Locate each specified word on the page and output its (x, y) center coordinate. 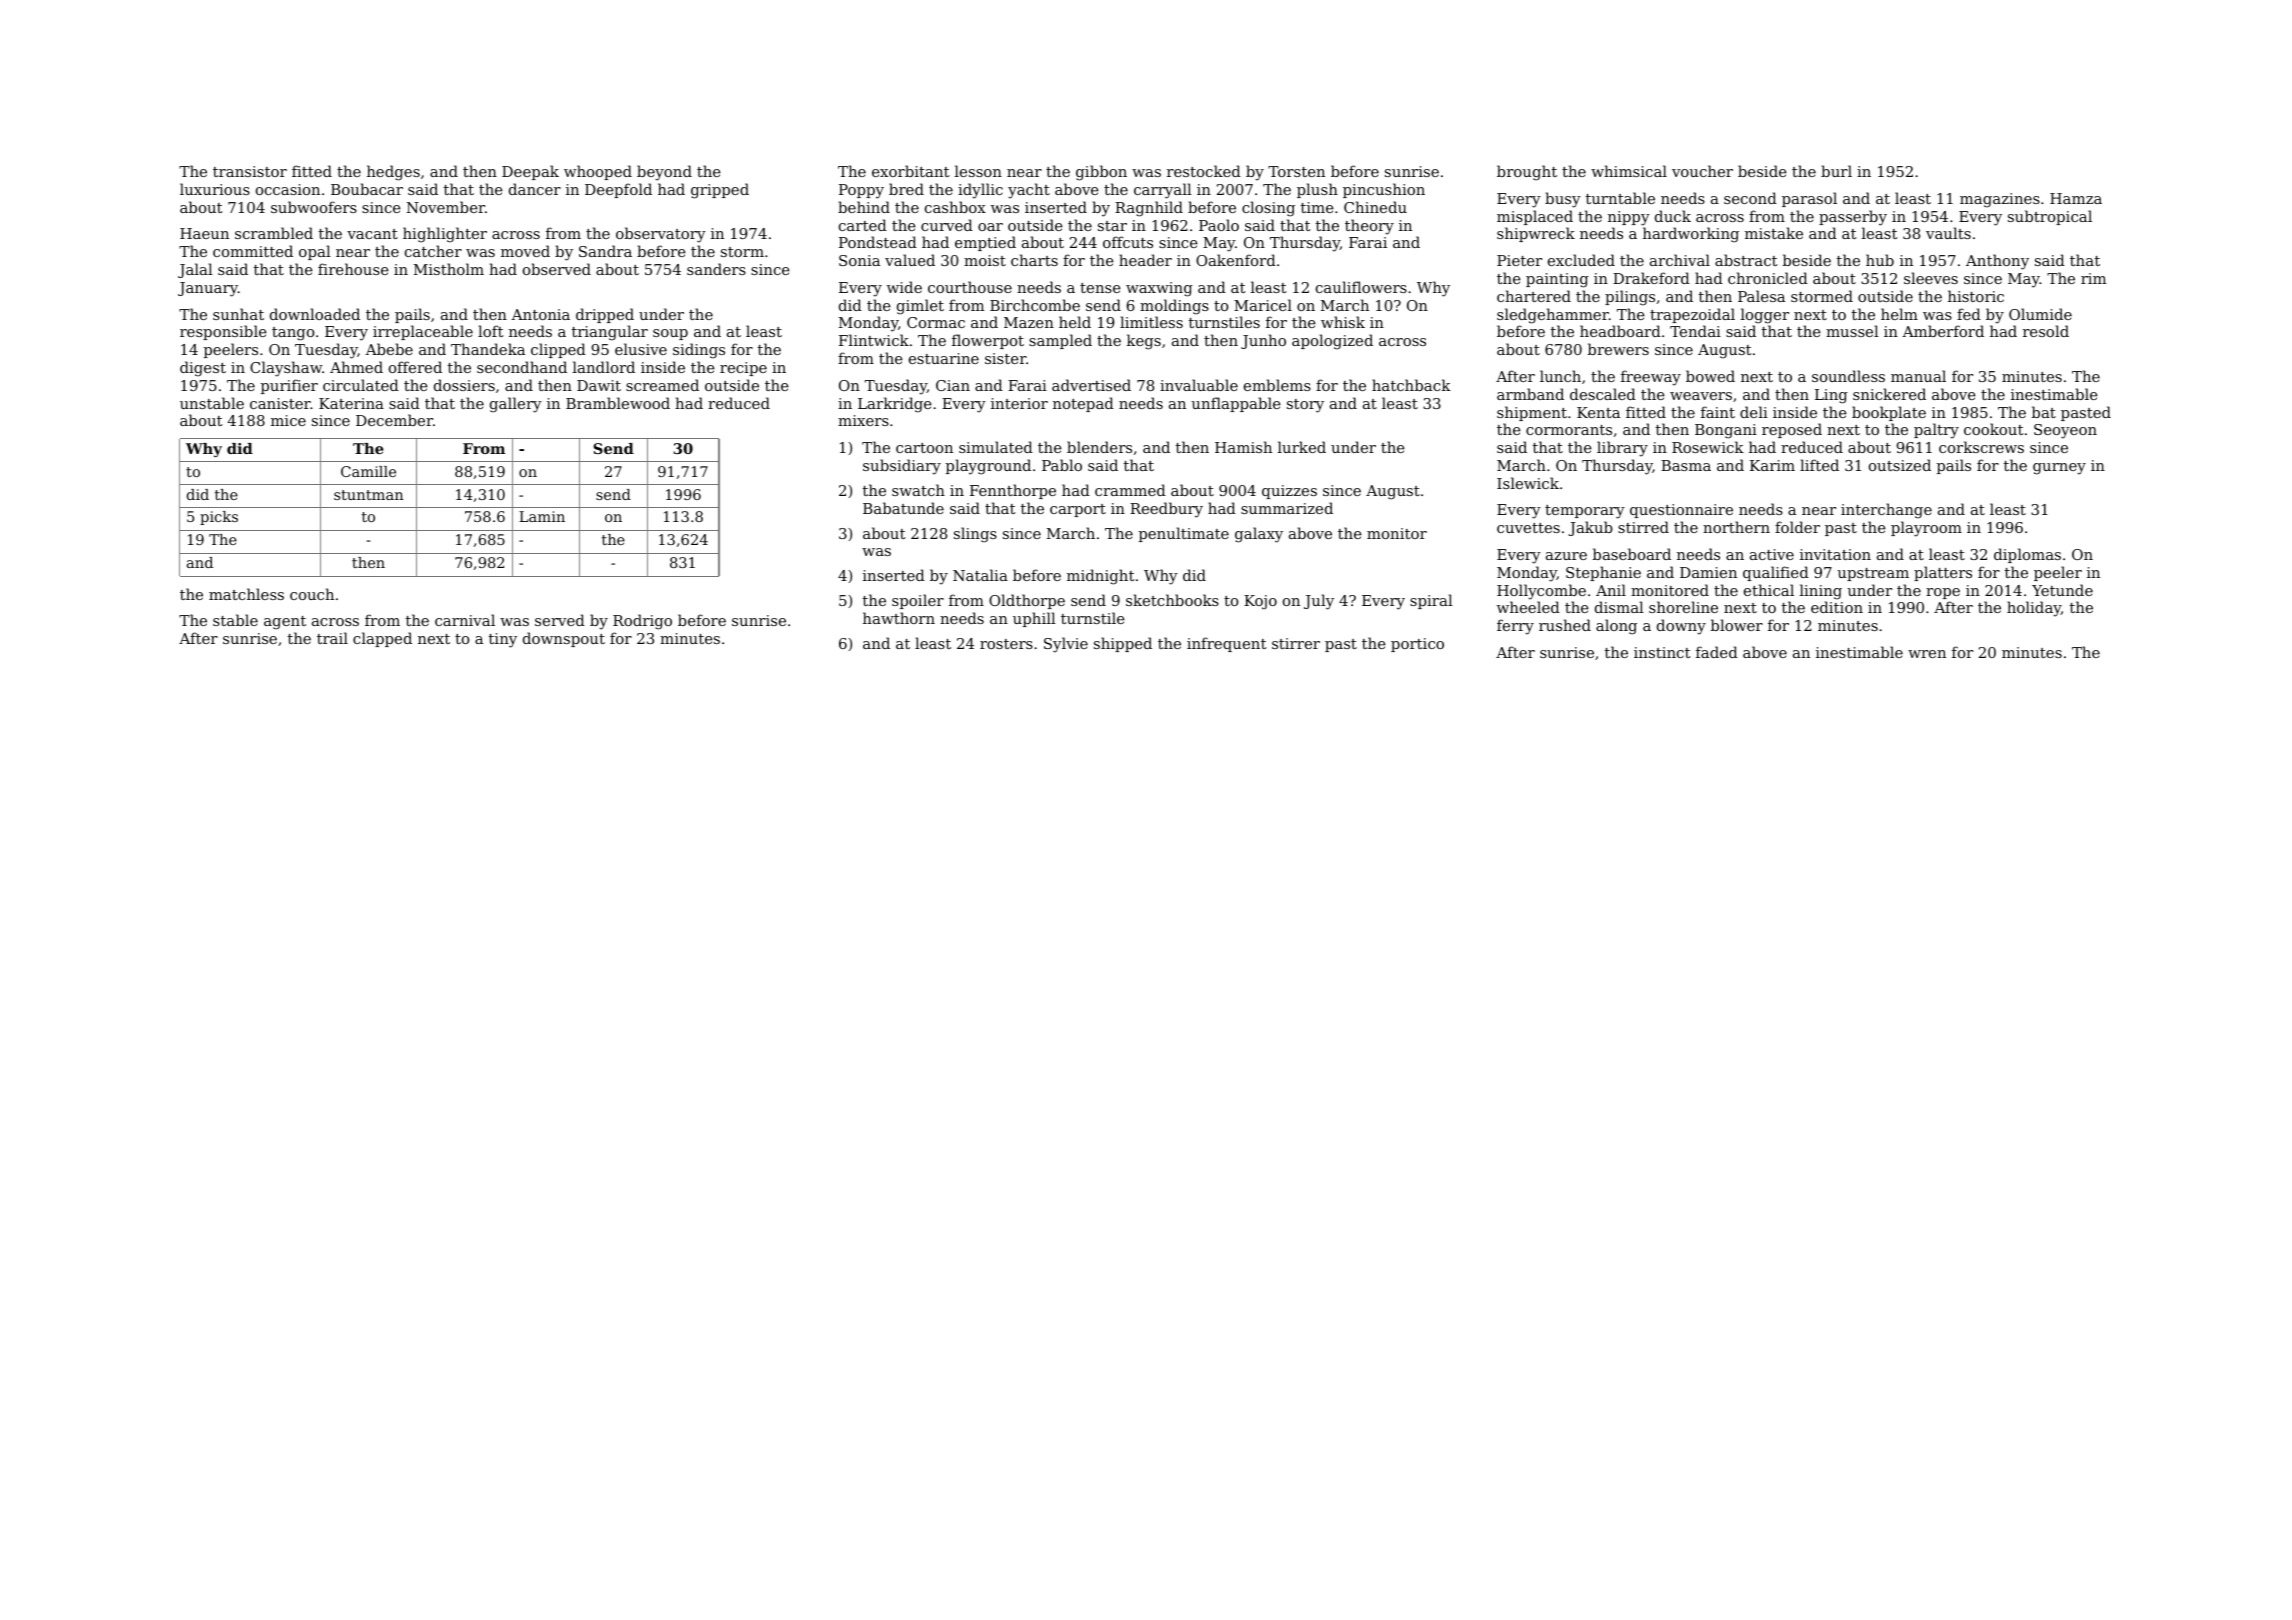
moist (985, 260)
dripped (605, 315)
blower (1737, 625)
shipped (1123, 644)
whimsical (1629, 171)
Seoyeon (2065, 431)
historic (1976, 296)
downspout (564, 639)
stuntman (368, 495)
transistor (250, 171)
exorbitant (911, 171)
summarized (1287, 508)
